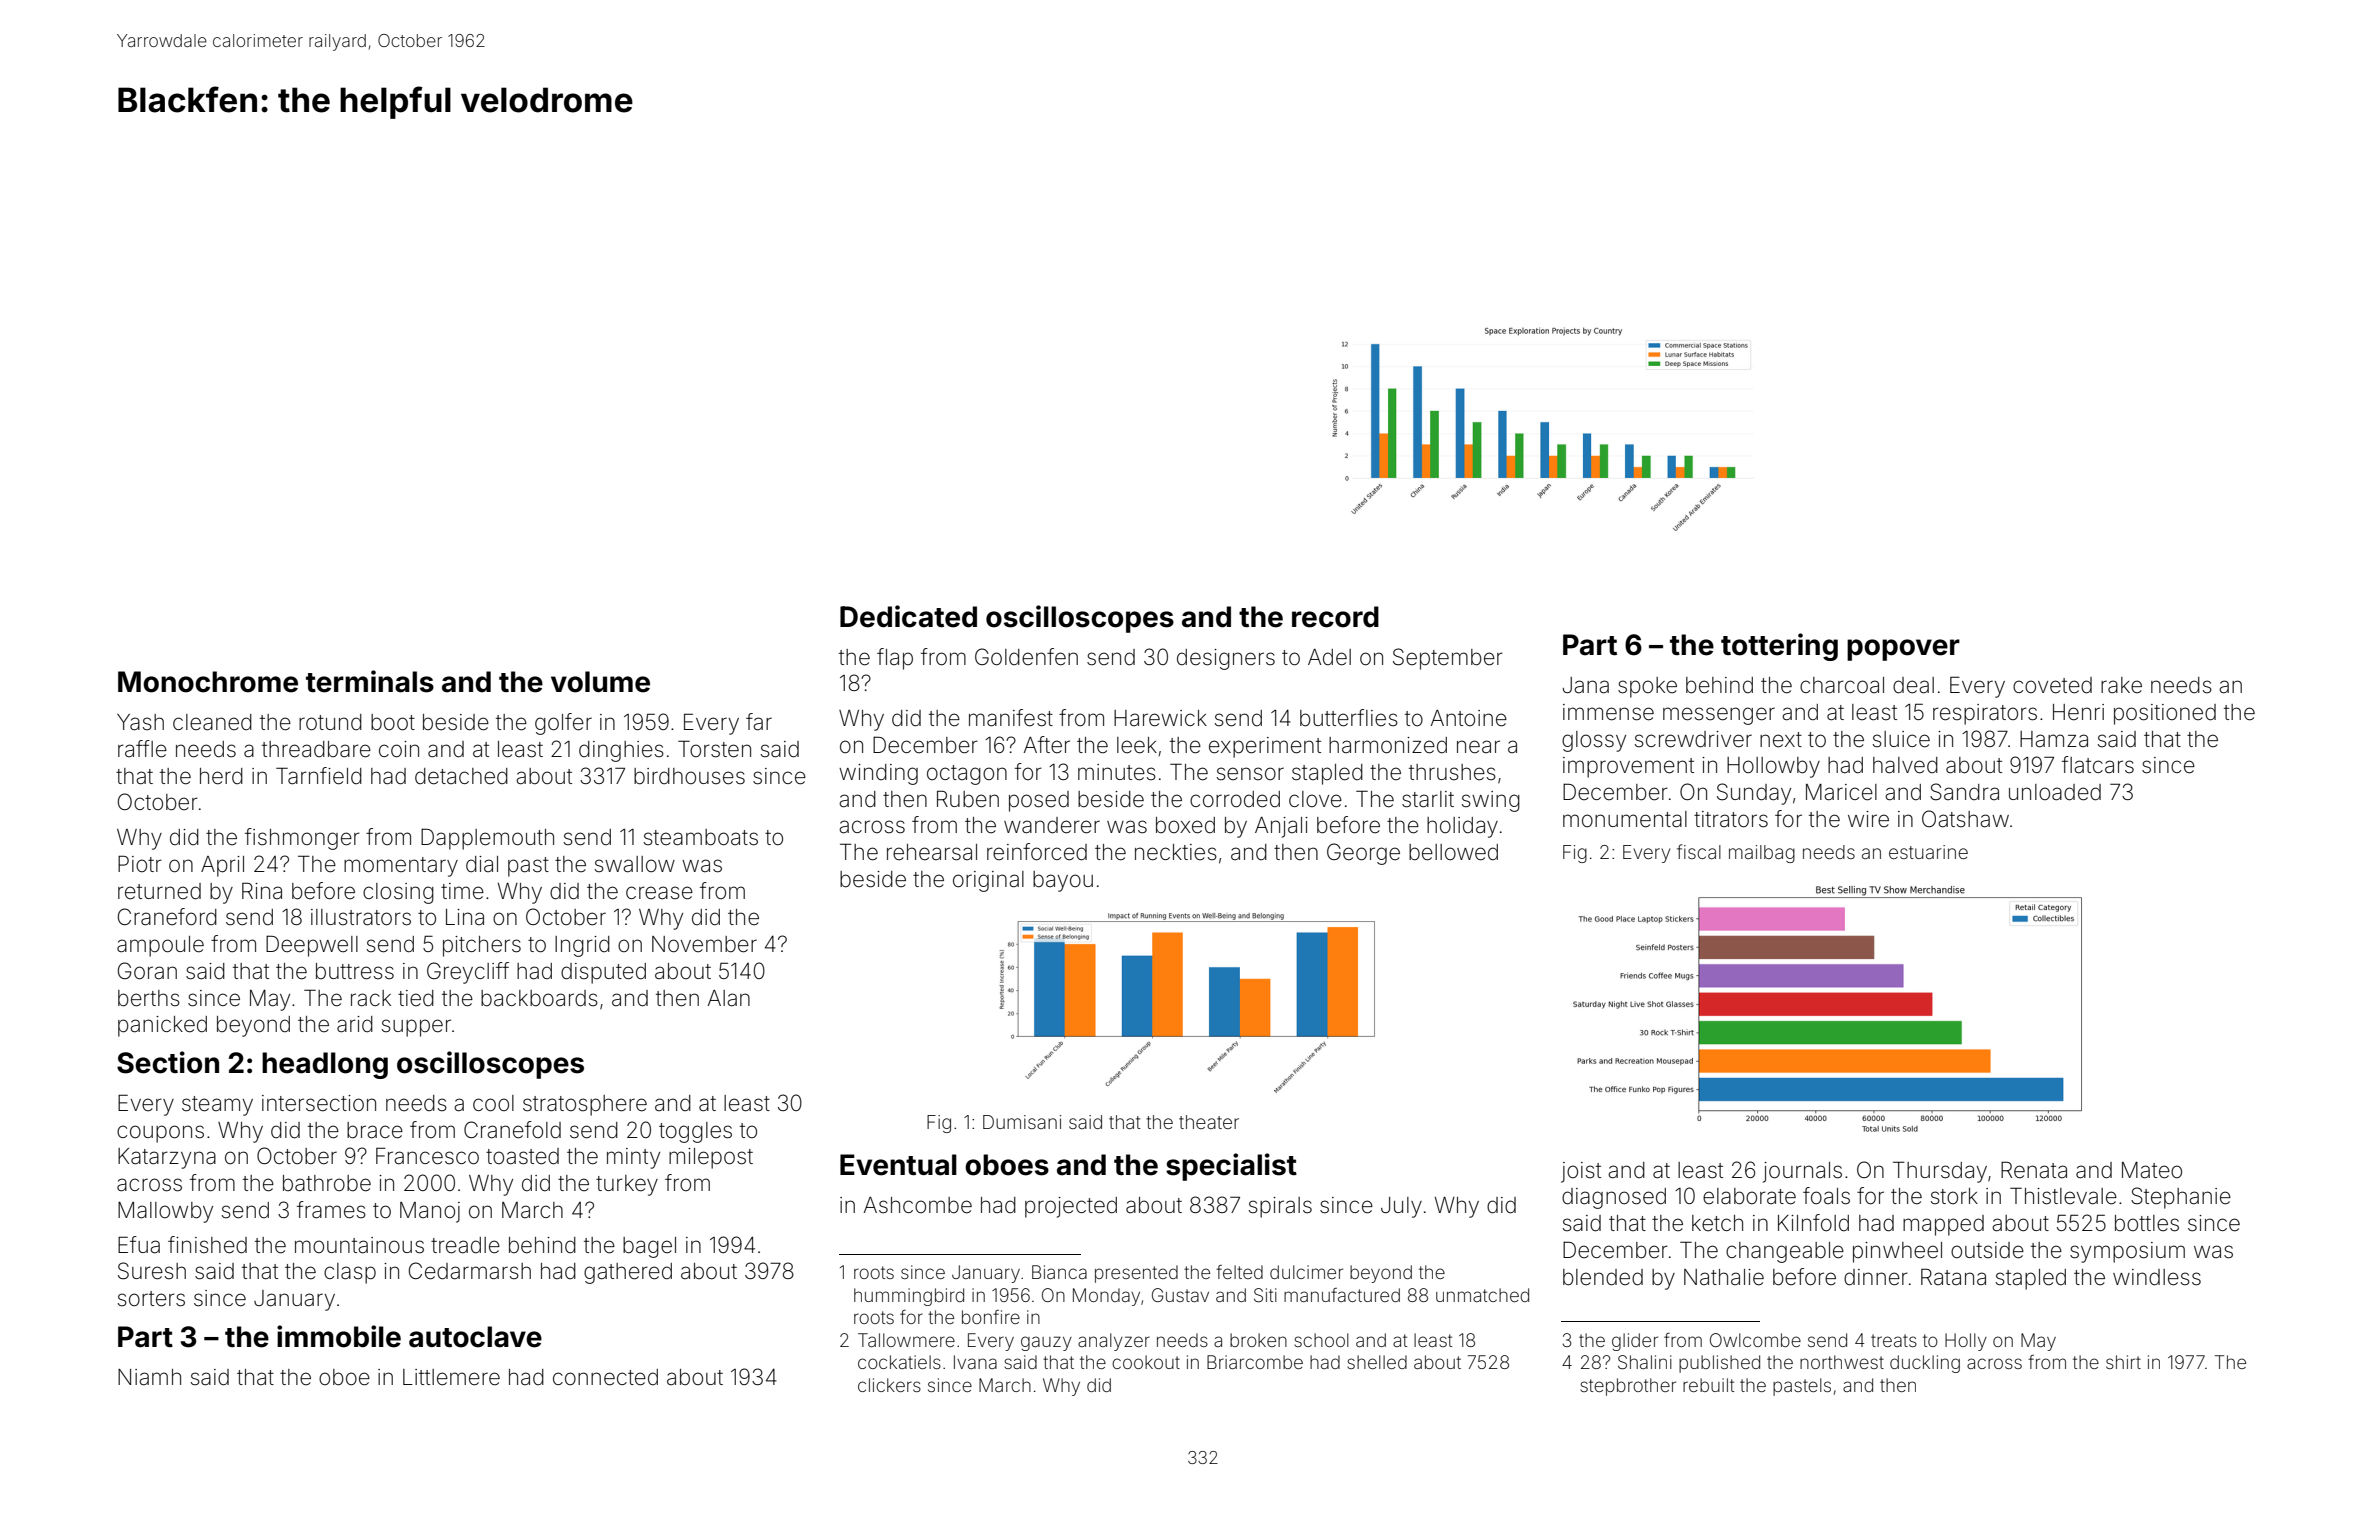 The height and width of the document is (1536, 2374). I want to click on Renata, so click(2034, 1170).
